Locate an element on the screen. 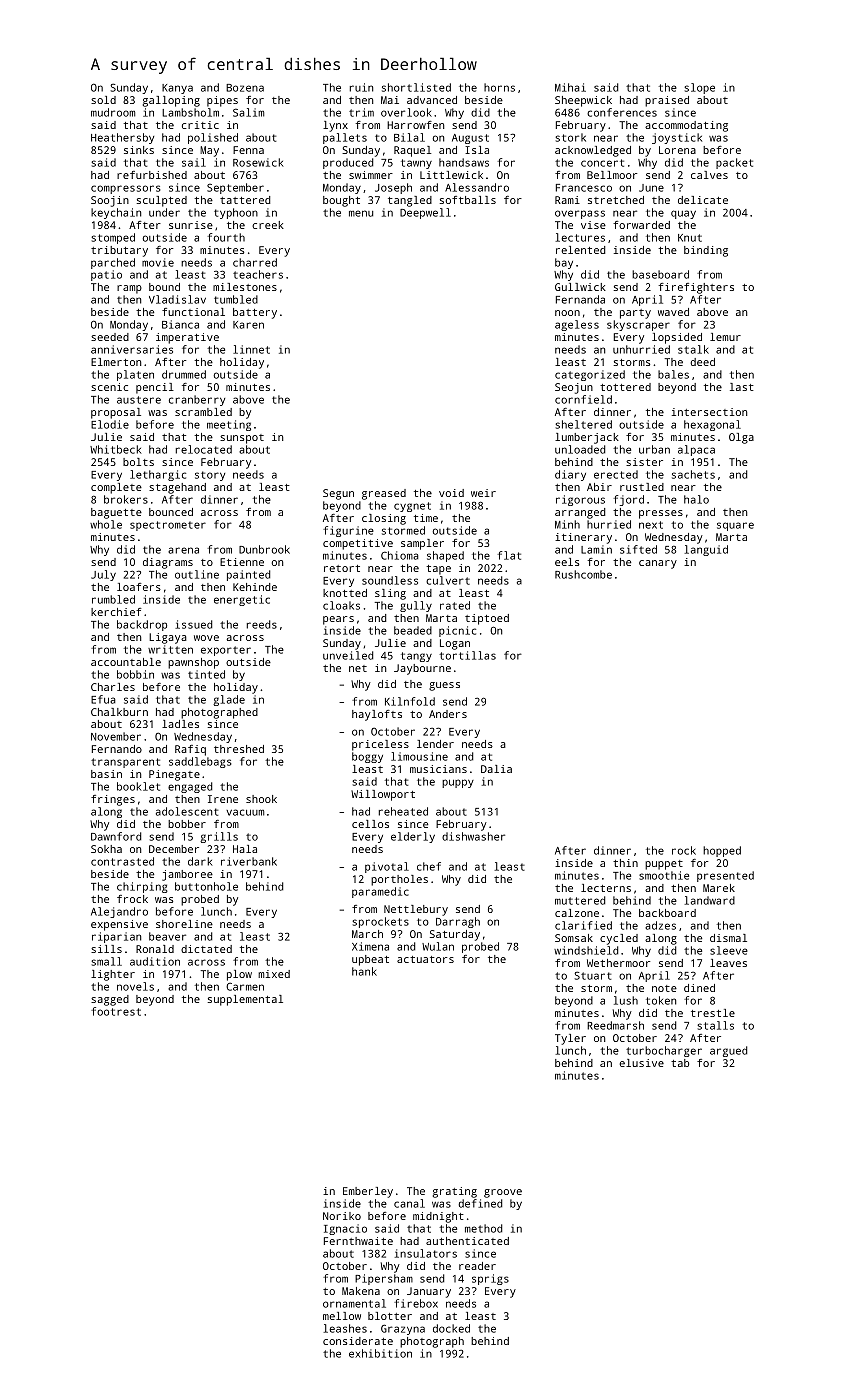 This screenshot has height=1400, width=849. Rushcombe is located at coordinates (583, 574).
